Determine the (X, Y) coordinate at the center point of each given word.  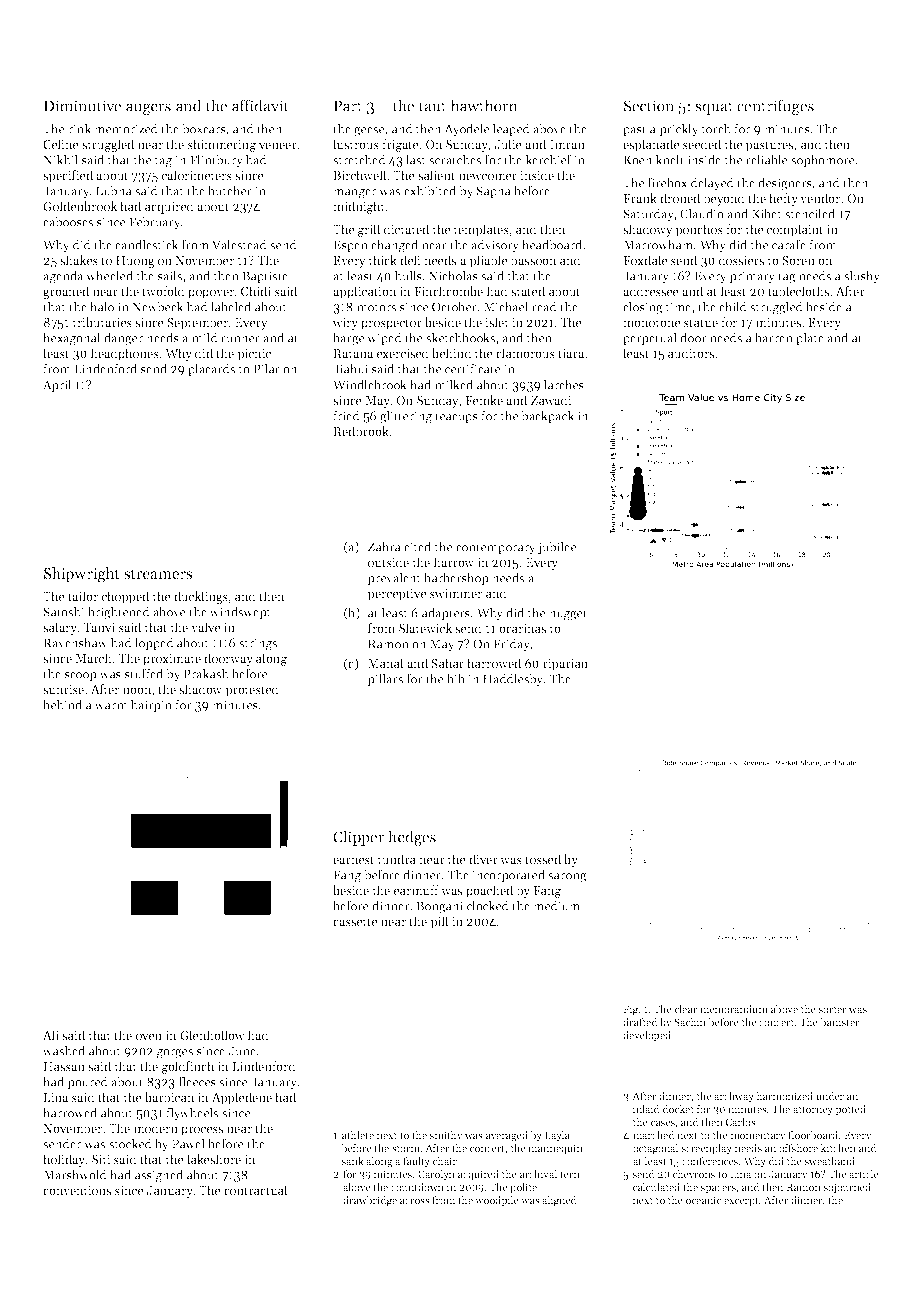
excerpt (741, 1201)
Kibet (767, 213)
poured (87, 1083)
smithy (446, 1136)
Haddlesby (513, 680)
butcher (230, 190)
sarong (567, 878)
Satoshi (64, 612)
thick (382, 260)
